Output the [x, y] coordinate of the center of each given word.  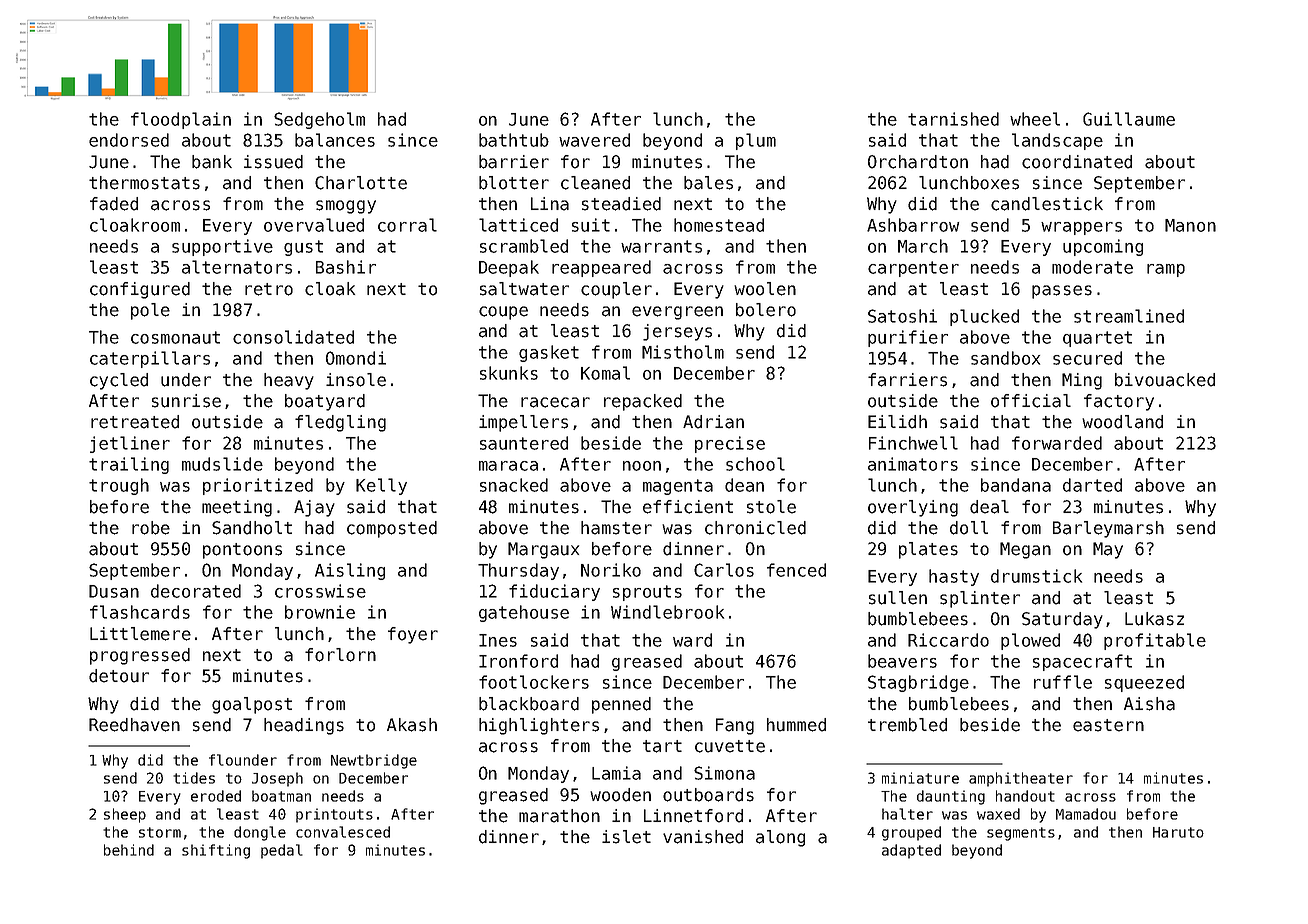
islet [626, 837]
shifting [216, 851]
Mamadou [1086, 814]
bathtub [514, 140]
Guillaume [1129, 119]
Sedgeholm [319, 120]
